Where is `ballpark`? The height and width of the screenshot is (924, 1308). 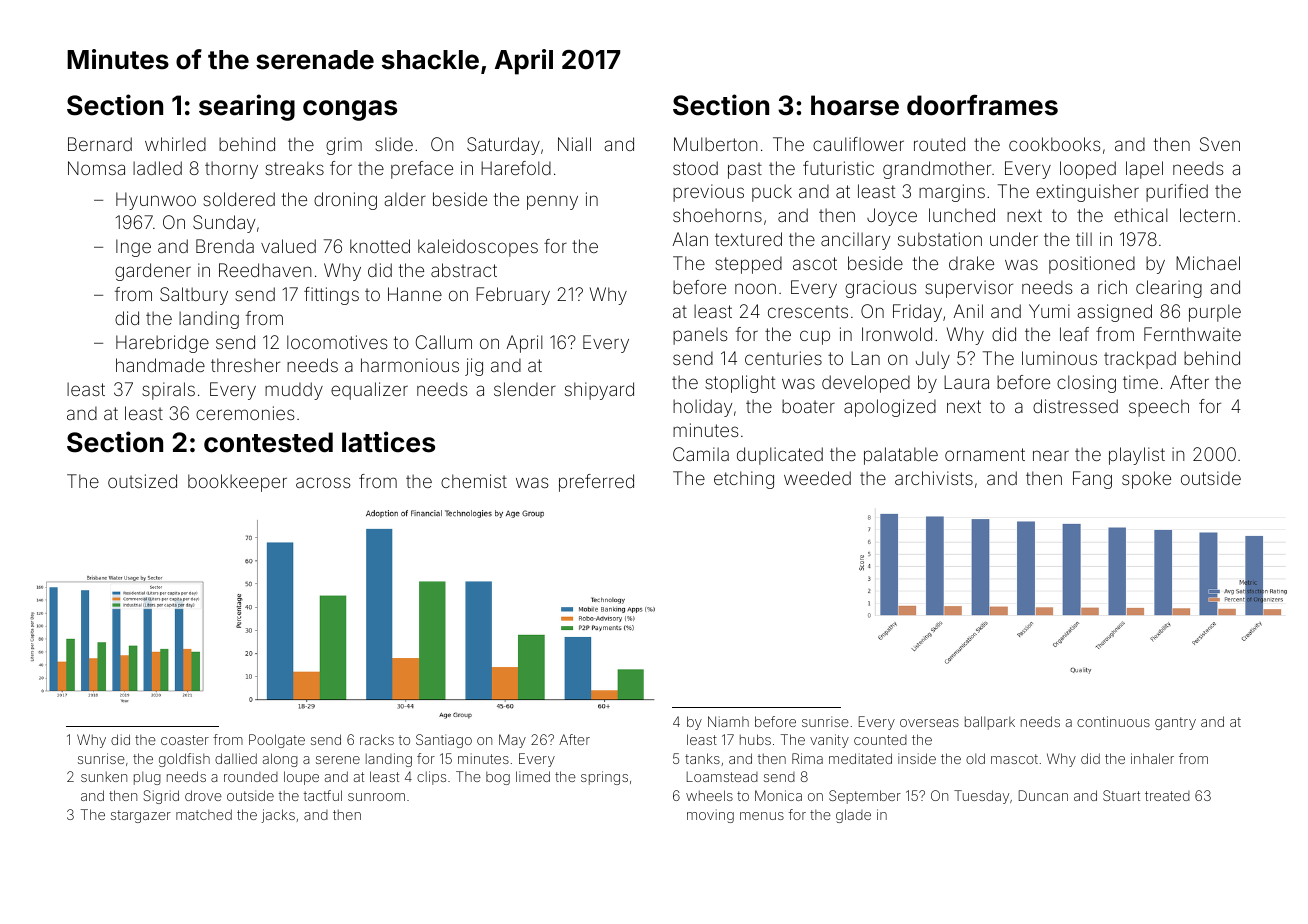 ballpark is located at coordinates (990, 723).
